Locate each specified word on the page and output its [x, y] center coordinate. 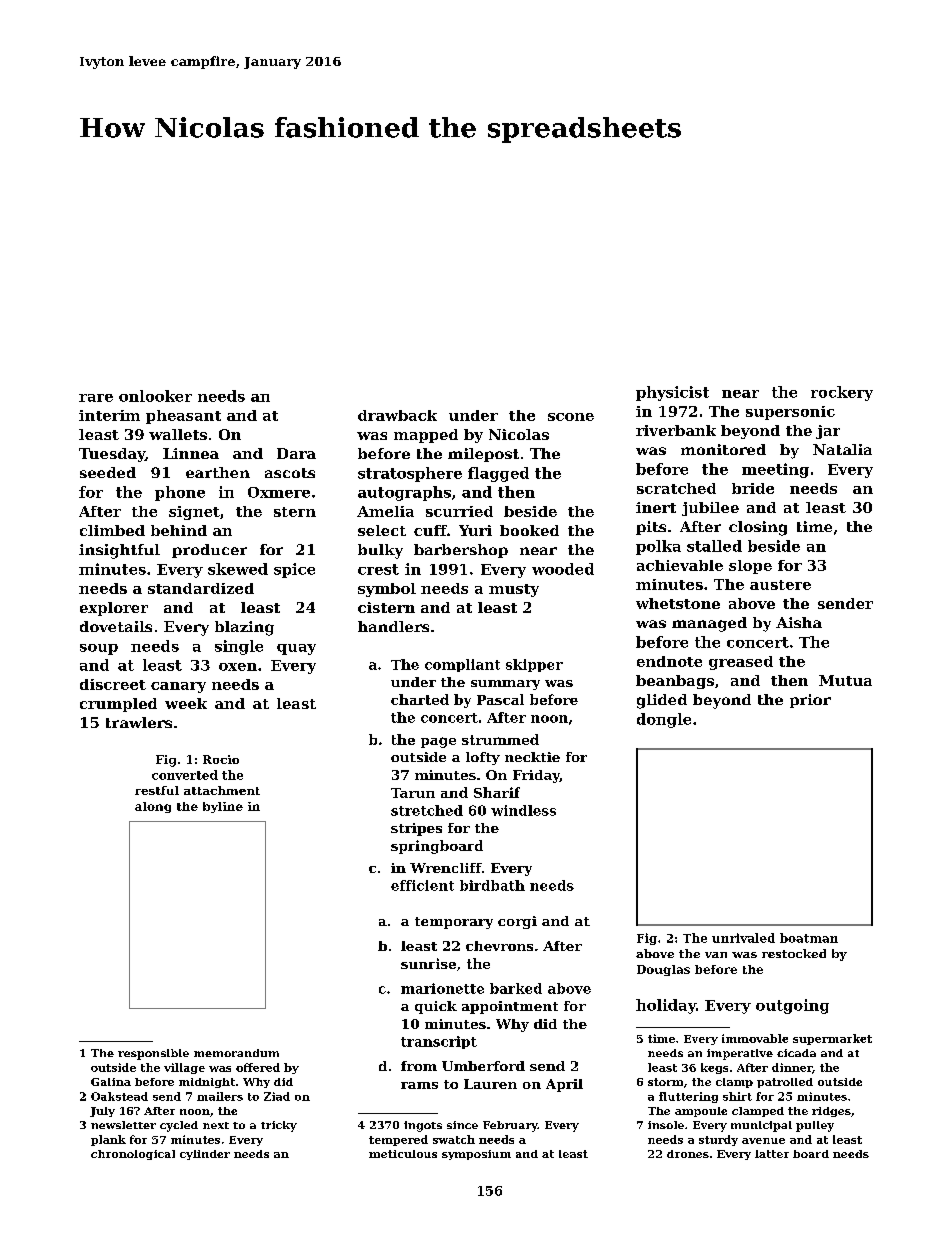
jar [828, 432]
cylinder [205, 1155]
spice [294, 570]
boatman [809, 938]
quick [436, 1007]
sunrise [428, 963]
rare [96, 398]
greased [741, 663]
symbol [387, 590]
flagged [498, 474]
